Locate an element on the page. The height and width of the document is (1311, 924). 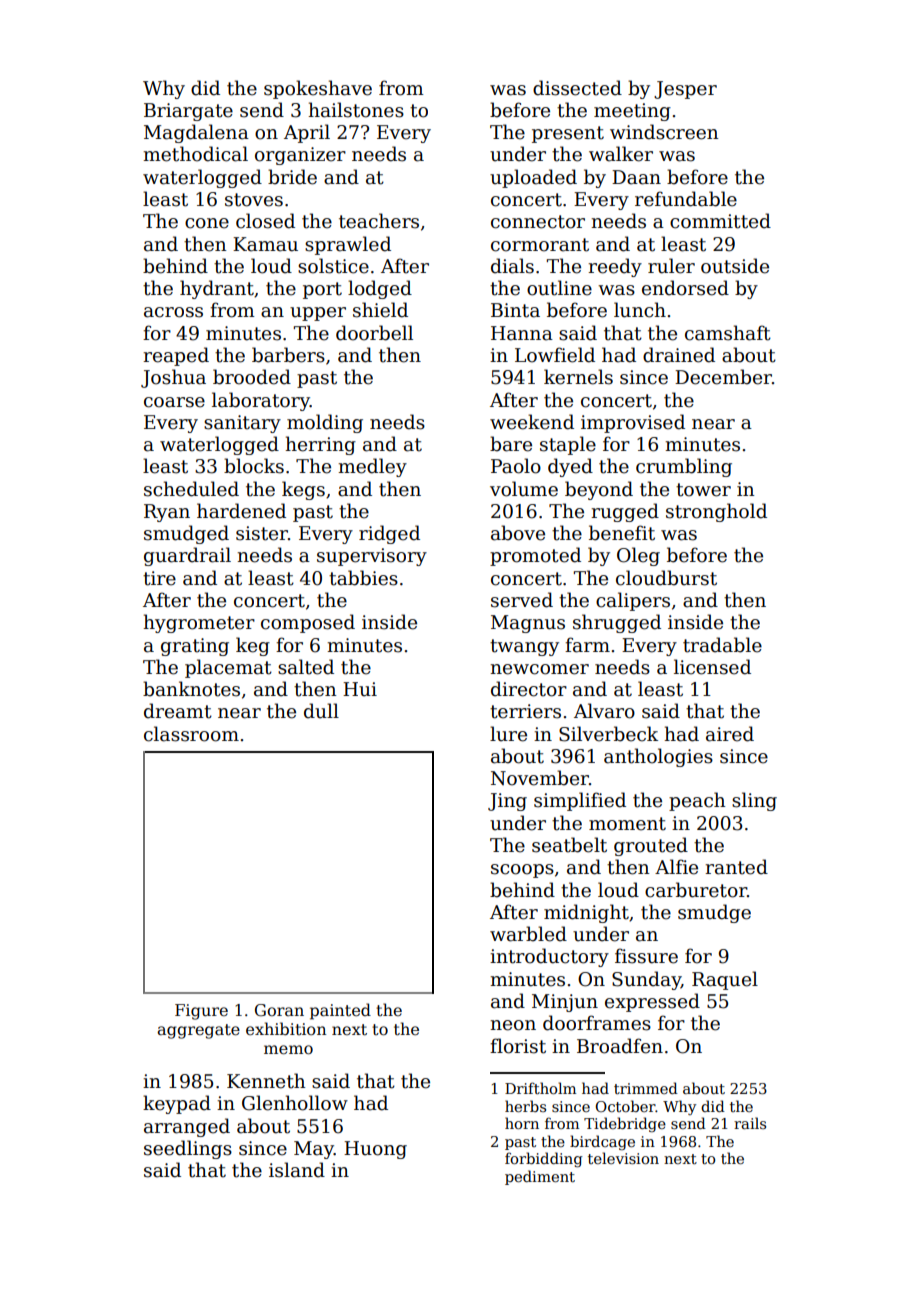
ridged is located at coordinates (389, 534).
